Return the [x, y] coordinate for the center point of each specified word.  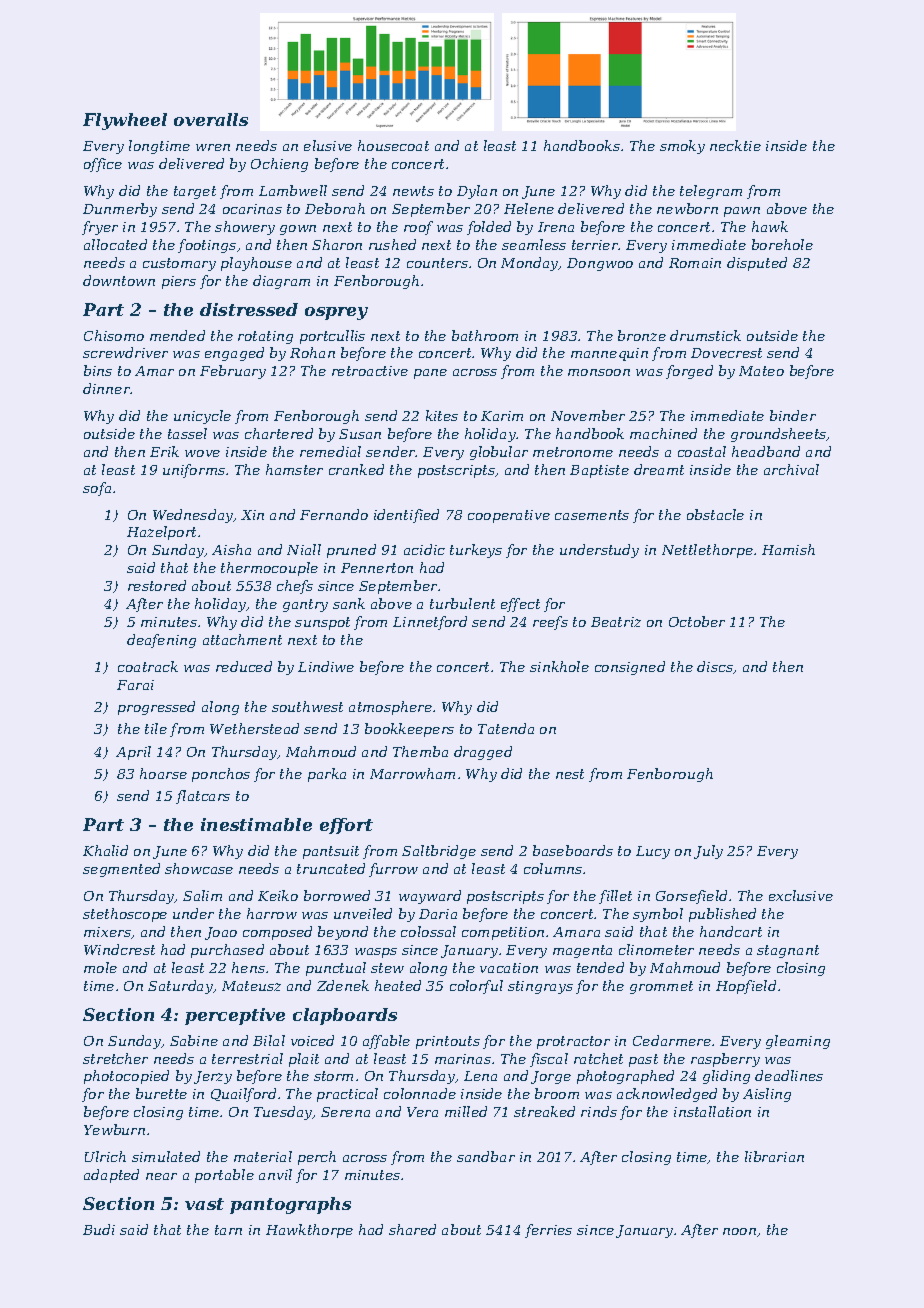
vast [204, 1204]
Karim [502, 416]
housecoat [393, 145]
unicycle [202, 417]
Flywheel [125, 121]
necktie [735, 145]
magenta [582, 951]
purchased [227, 951]
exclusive [801, 895]
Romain [695, 263]
